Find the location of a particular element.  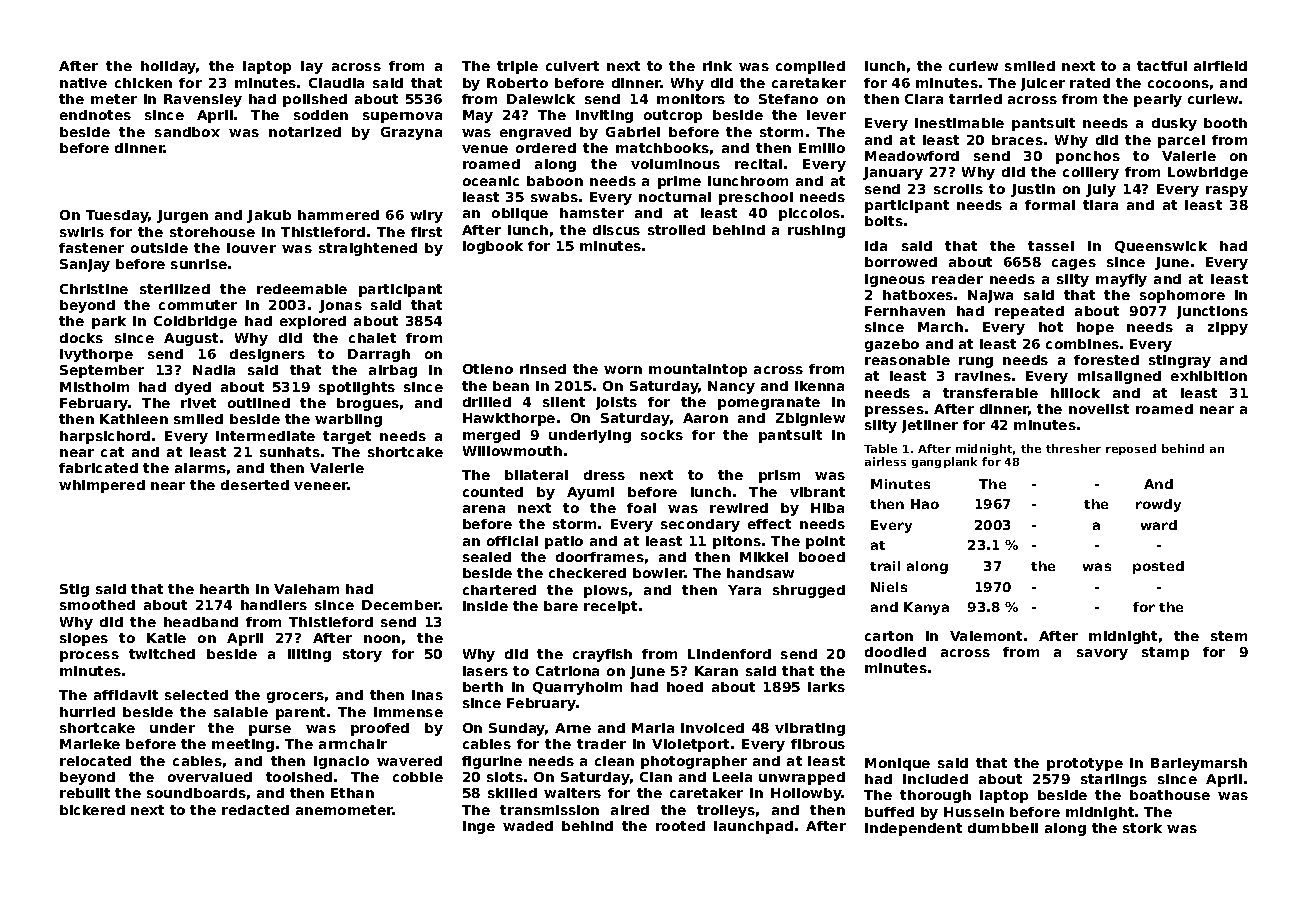

Inge is located at coordinates (479, 827).
